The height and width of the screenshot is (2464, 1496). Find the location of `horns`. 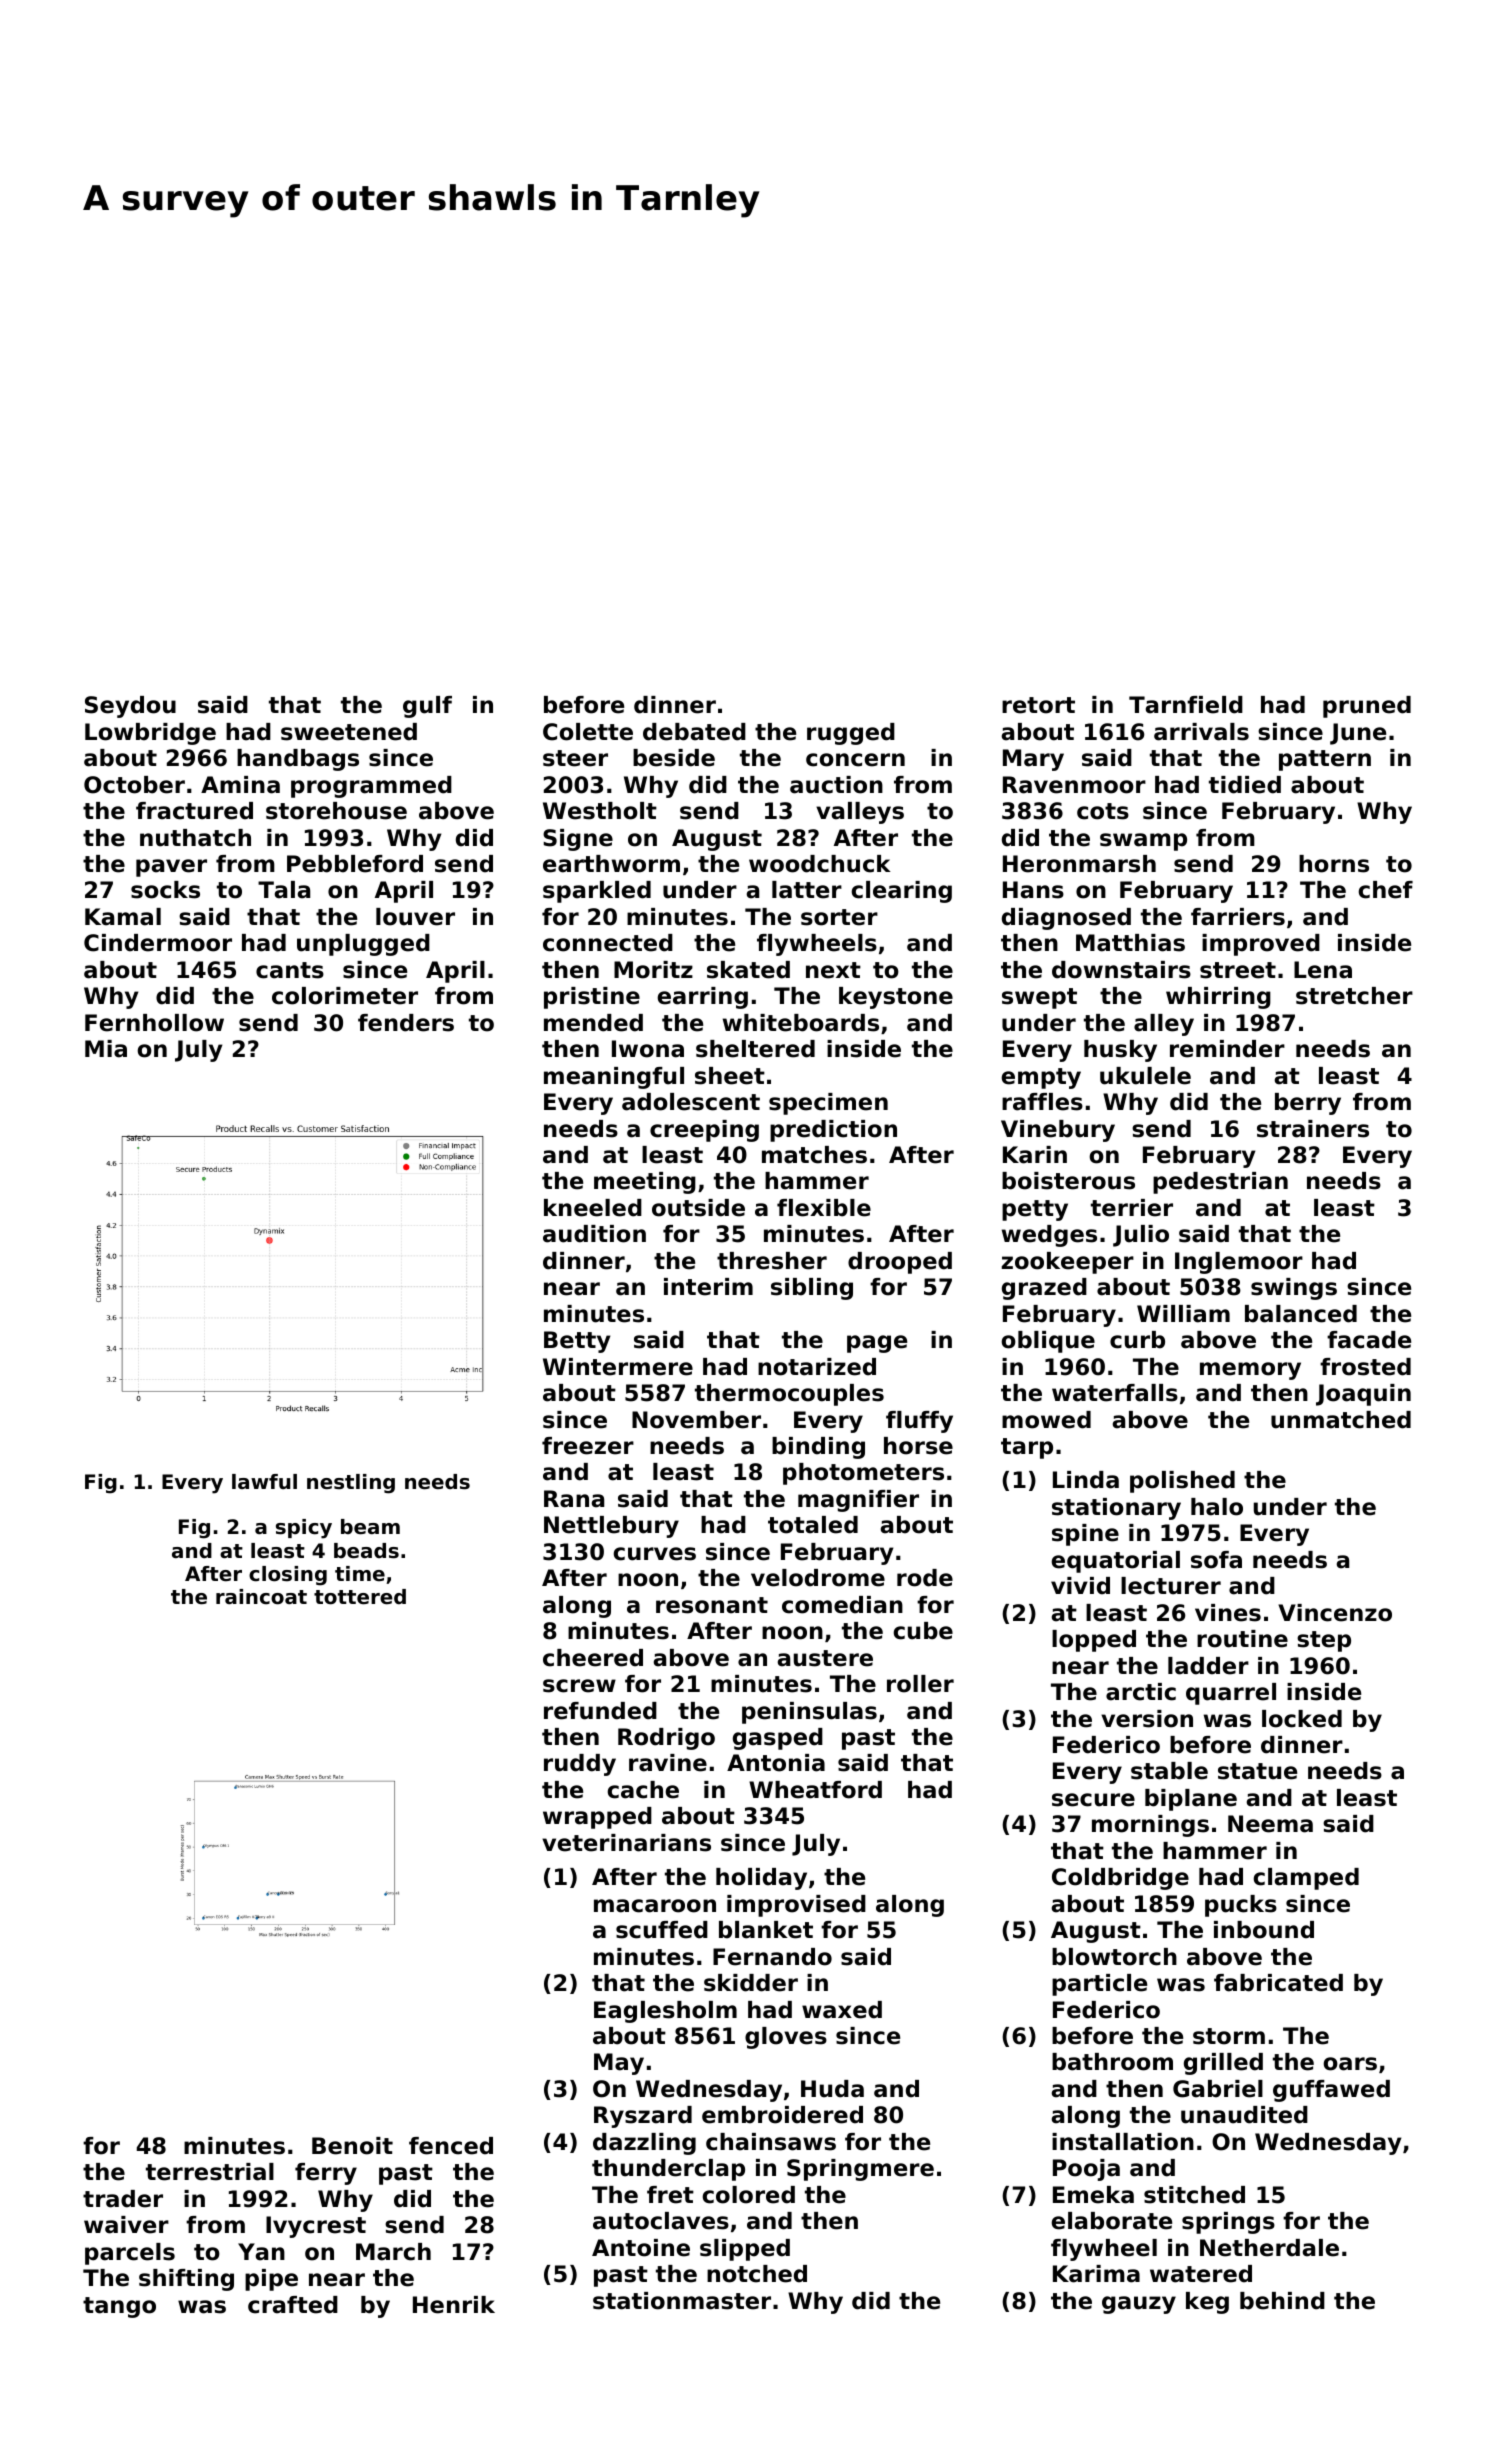

horns is located at coordinates (1334, 864).
